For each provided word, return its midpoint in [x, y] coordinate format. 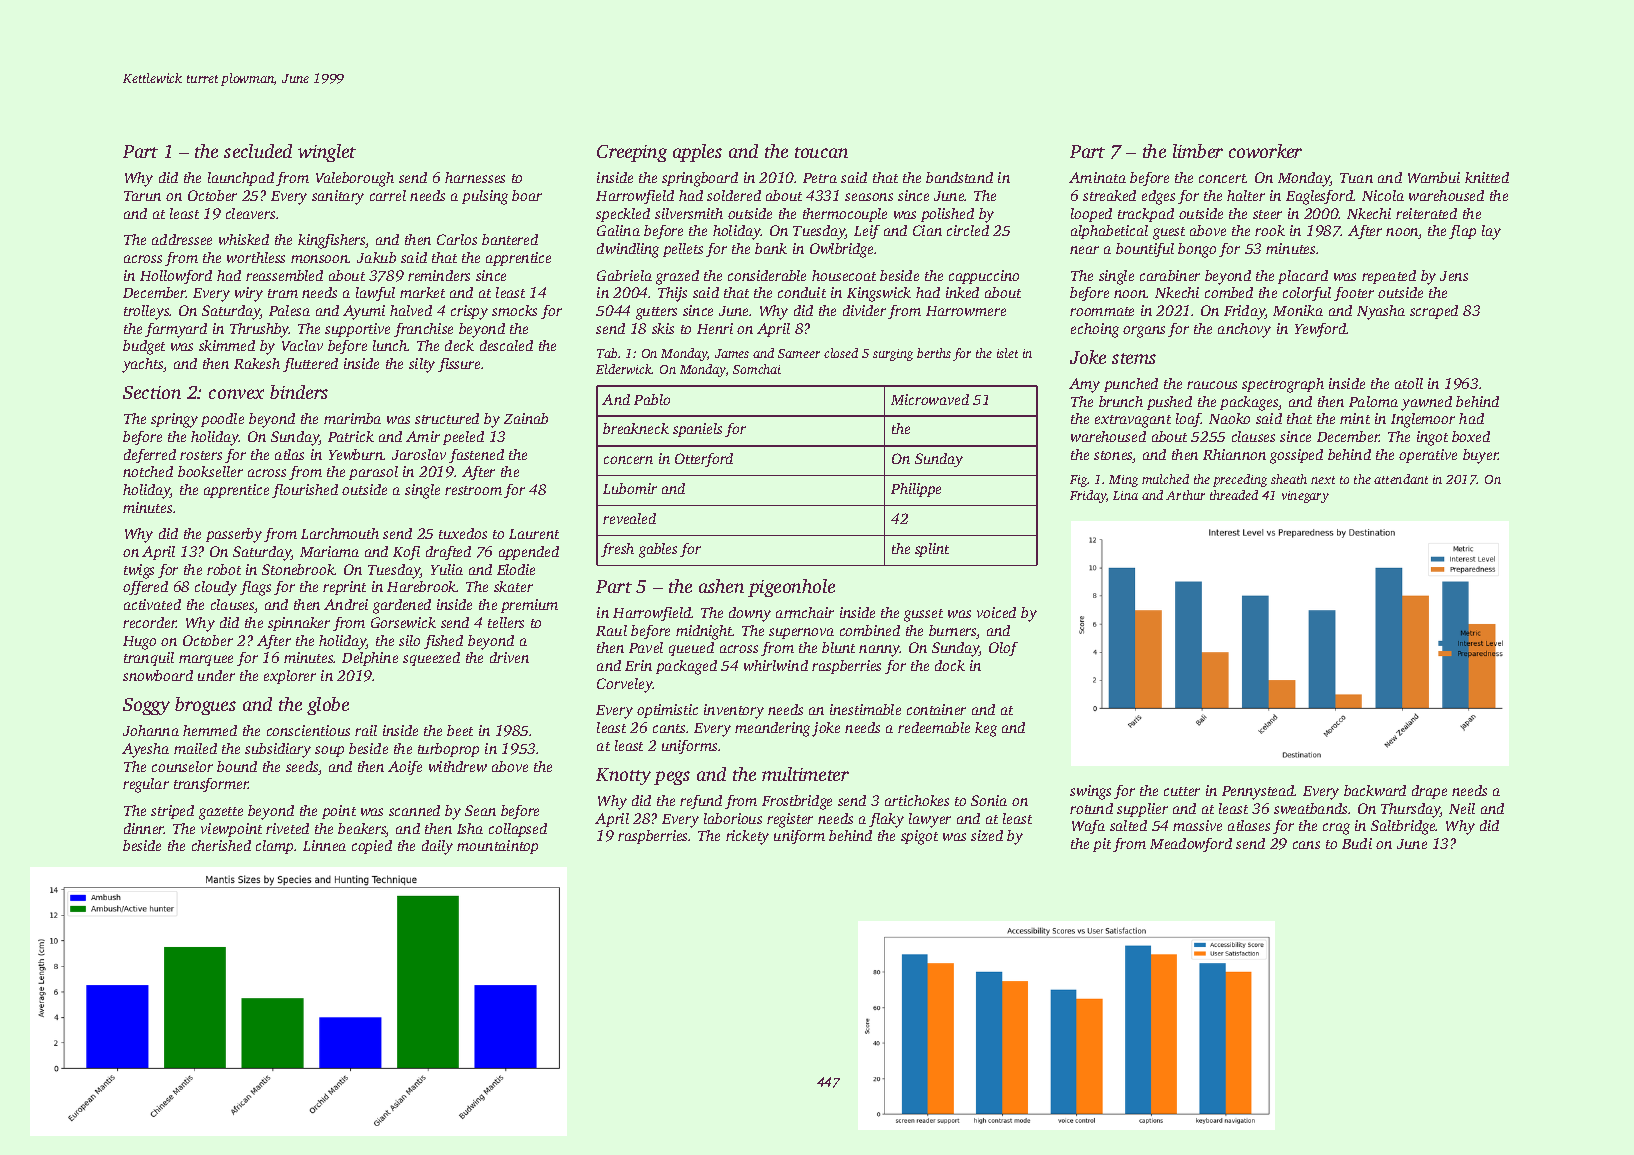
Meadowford [1191, 845]
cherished [221, 845]
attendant [1401, 479]
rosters [201, 455]
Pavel [646, 647]
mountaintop [497, 847]
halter [1246, 195]
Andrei [346, 604]
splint [932, 550]
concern [628, 460]
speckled [623, 215]
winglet [327, 153]
